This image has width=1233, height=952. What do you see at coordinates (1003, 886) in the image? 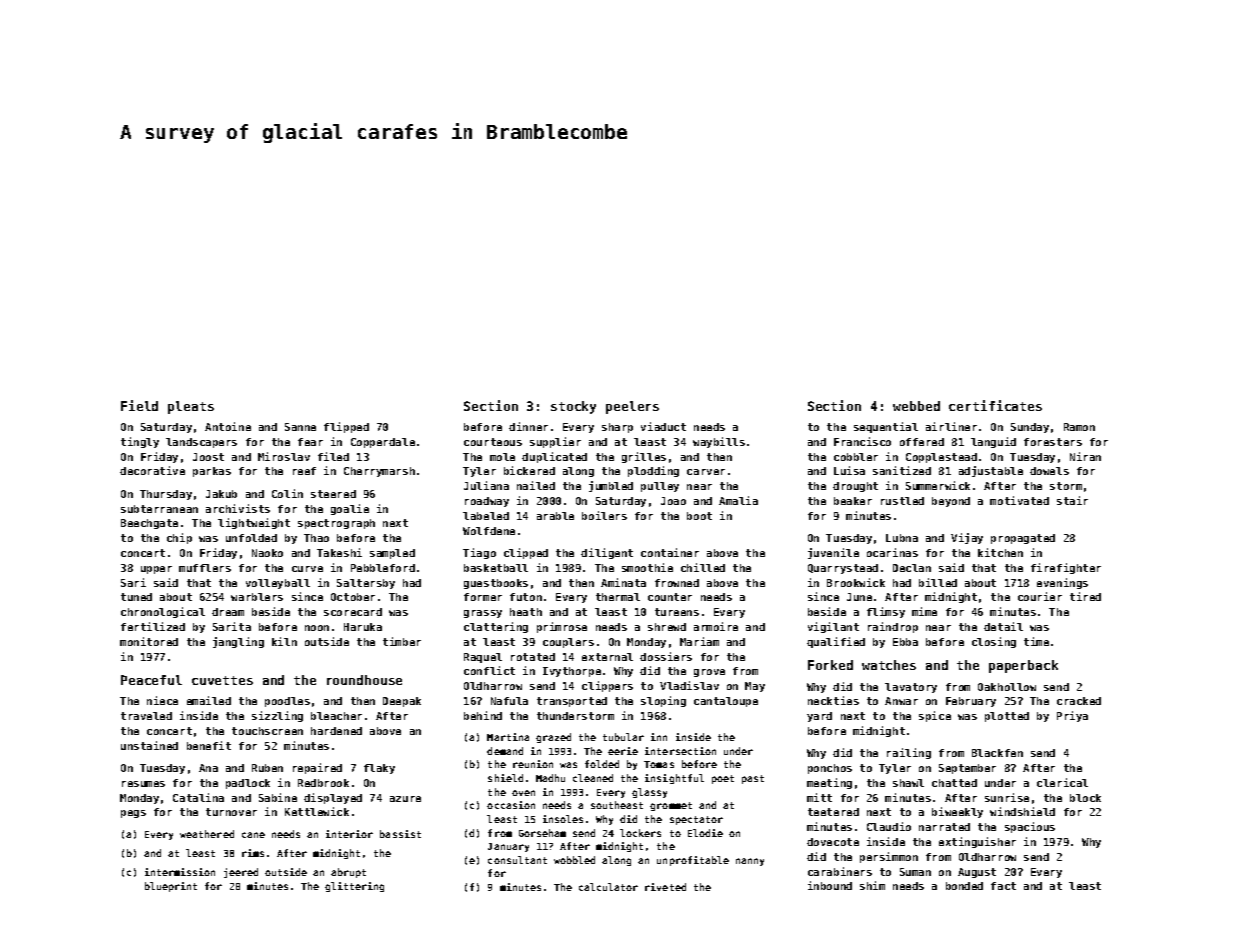
I see `fact` at bounding box center [1003, 886].
